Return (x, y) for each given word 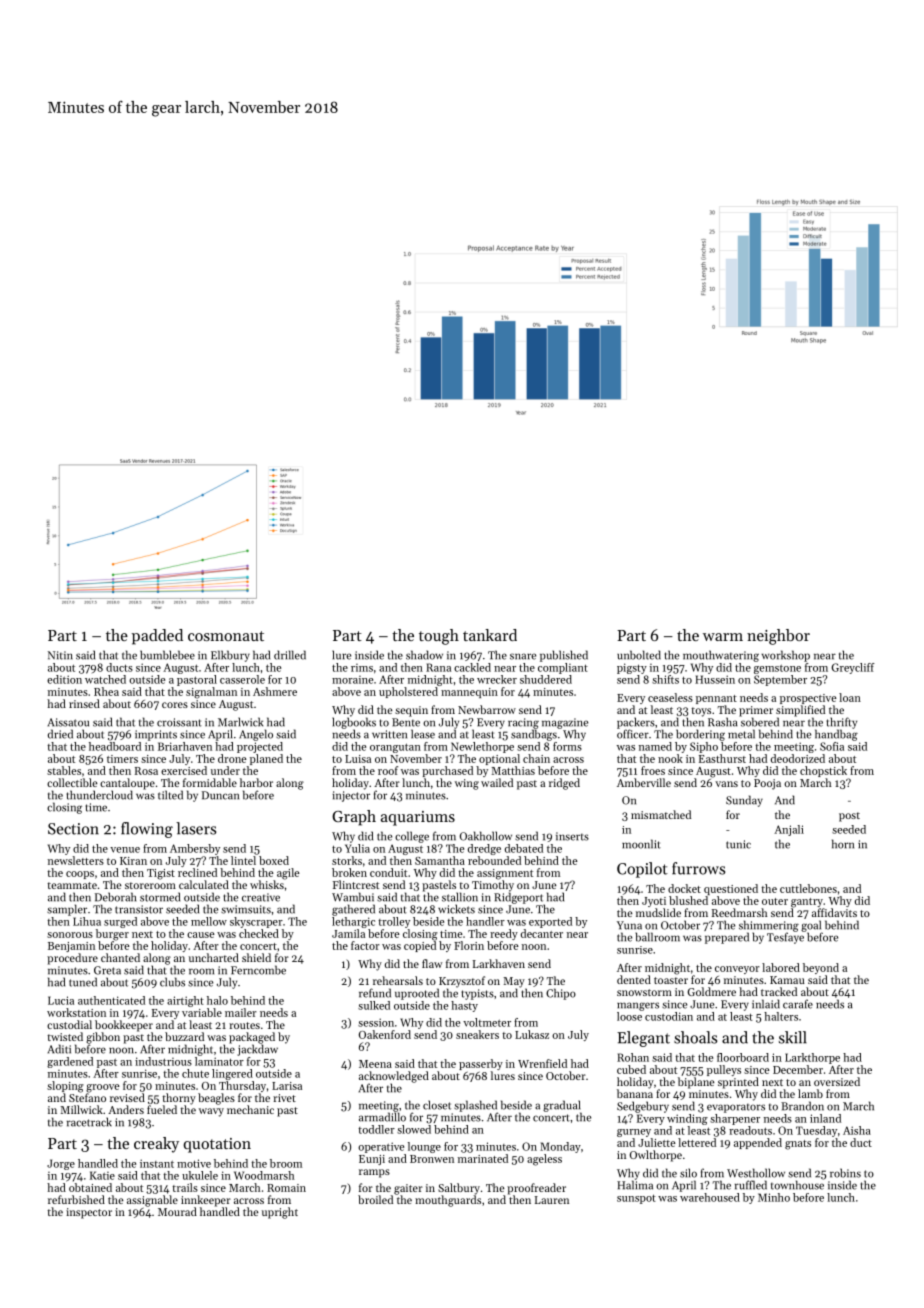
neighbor (778, 637)
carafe (798, 1004)
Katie (102, 1175)
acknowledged (394, 1077)
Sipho (704, 747)
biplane (696, 1083)
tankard (490, 635)
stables (64, 770)
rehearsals (398, 980)
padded (157, 637)
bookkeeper (124, 1026)
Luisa (358, 759)
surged (120, 922)
